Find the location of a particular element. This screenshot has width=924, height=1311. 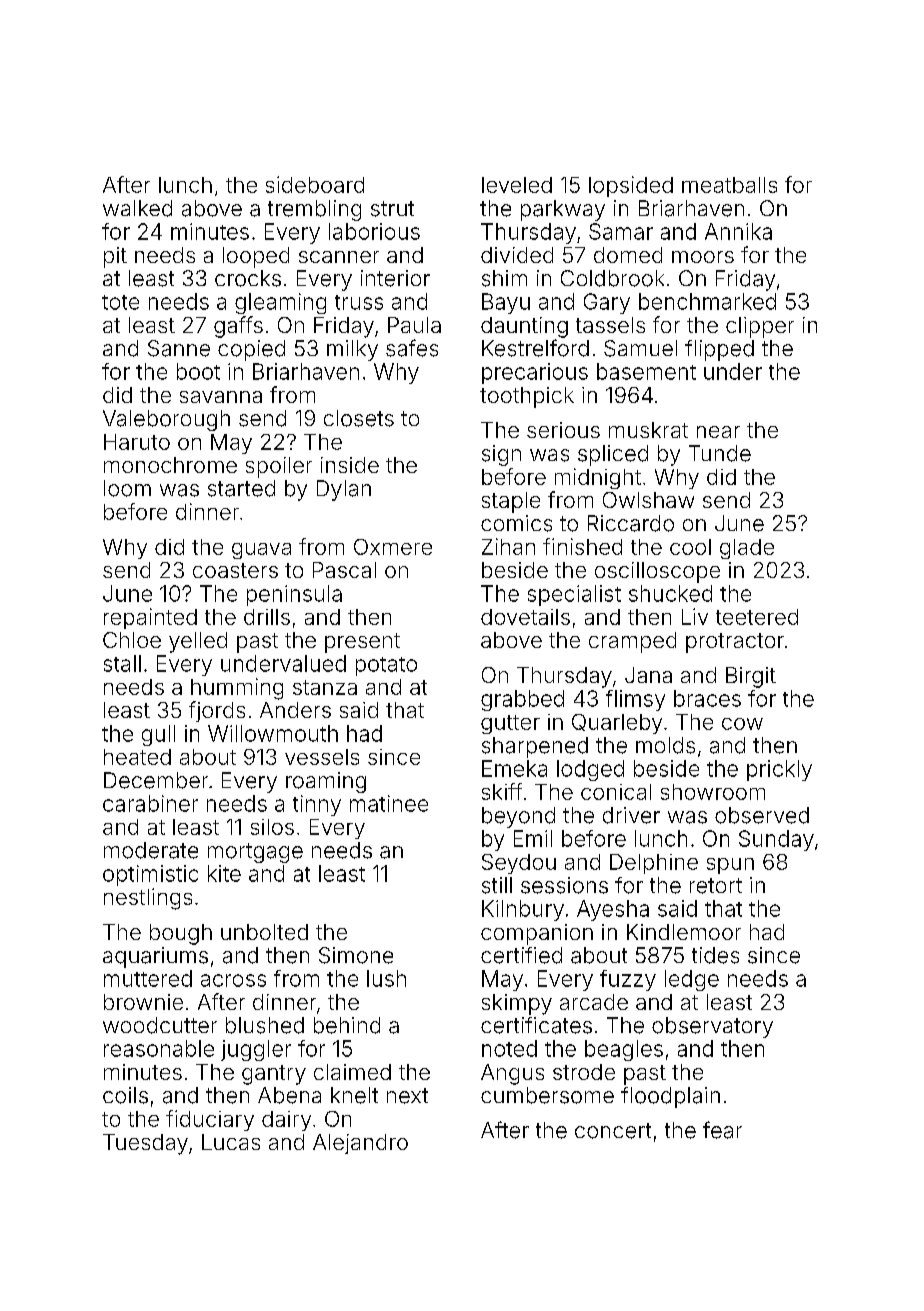

sideboard is located at coordinates (315, 184).
